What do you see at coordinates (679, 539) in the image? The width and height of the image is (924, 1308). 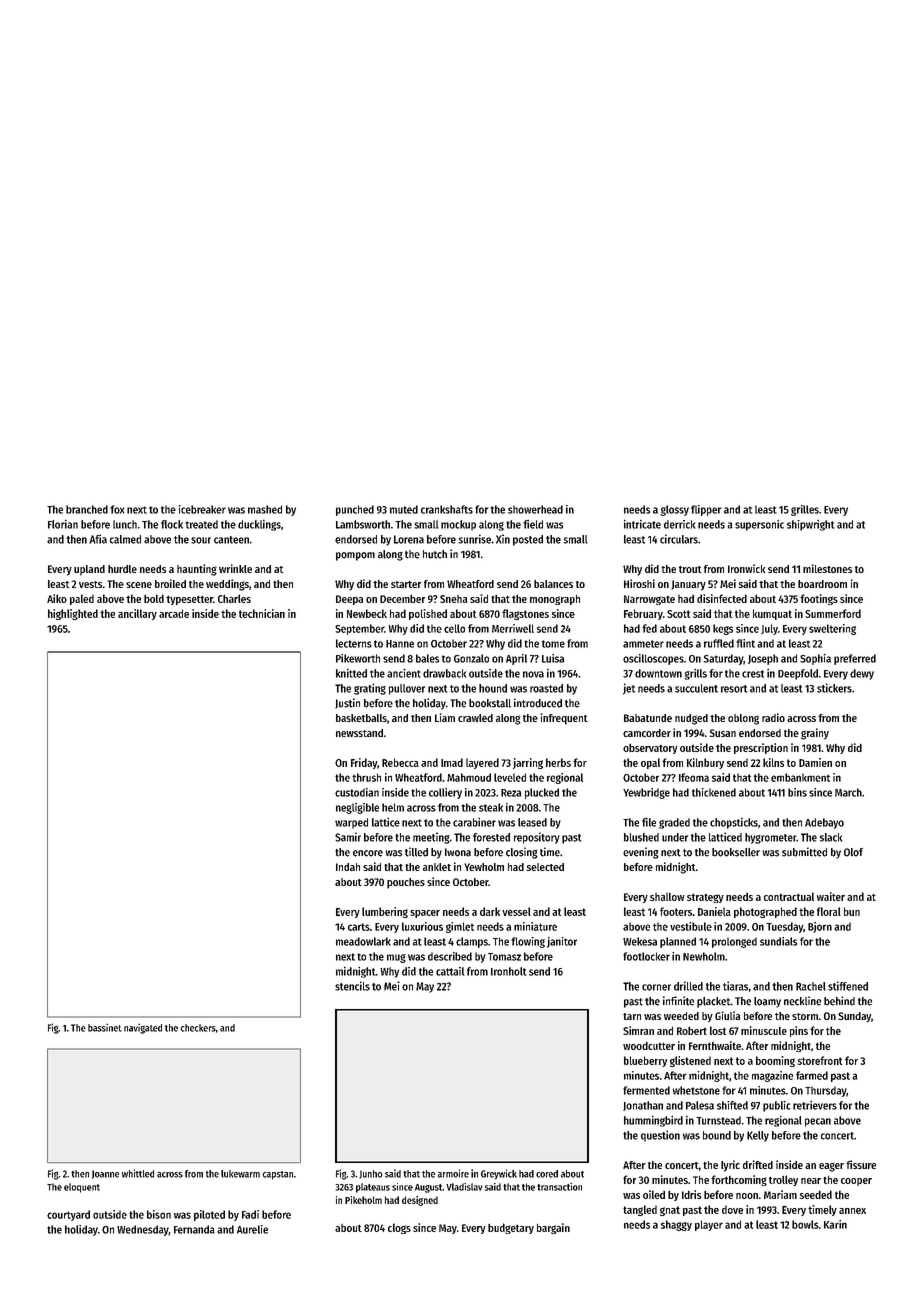 I see `circulars` at bounding box center [679, 539].
